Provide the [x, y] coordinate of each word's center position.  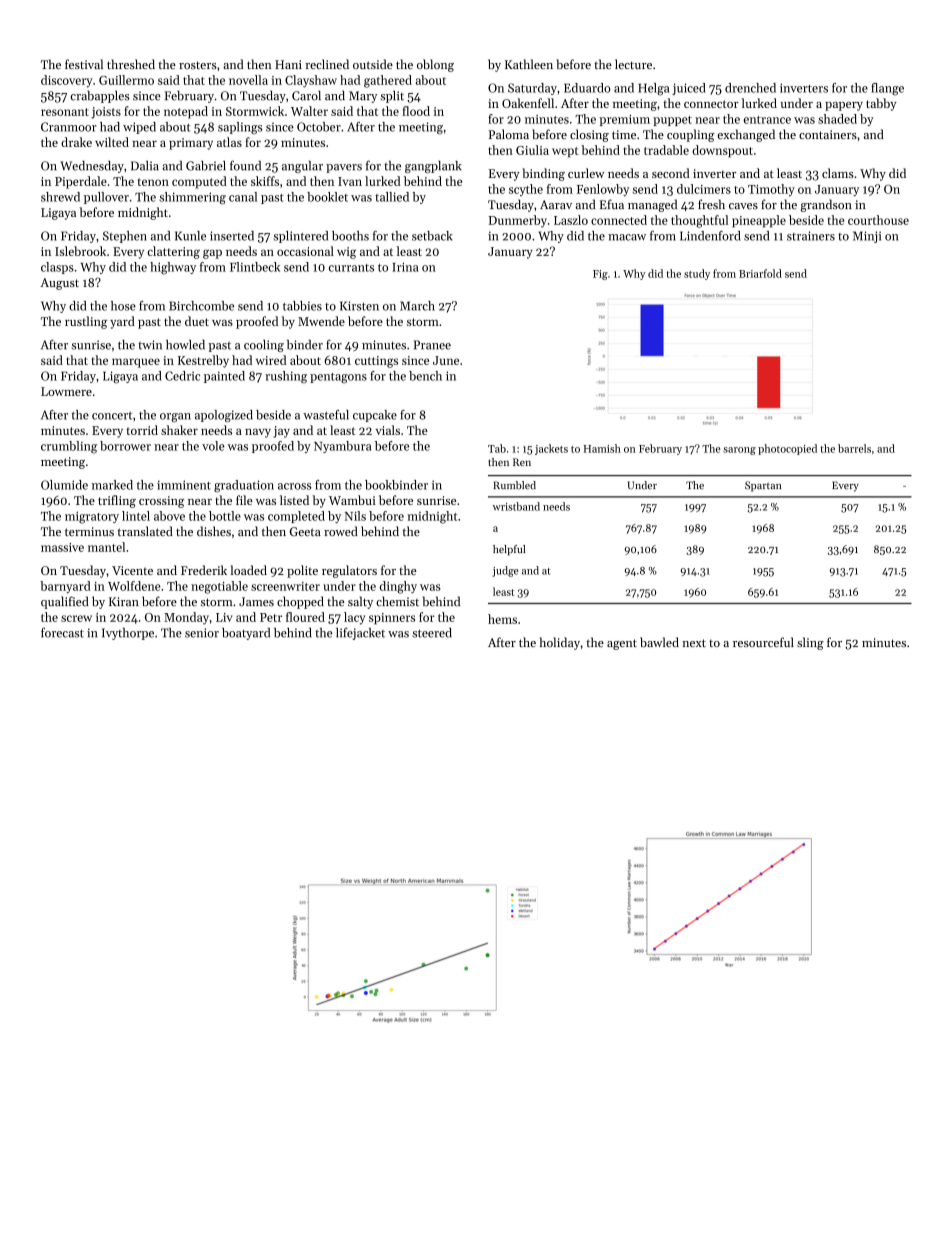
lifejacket [360, 633]
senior [202, 633]
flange [887, 89]
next [694, 643]
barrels [854, 448]
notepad [186, 112]
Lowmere [66, 391]
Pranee [432, 345]
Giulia [532, 150]
